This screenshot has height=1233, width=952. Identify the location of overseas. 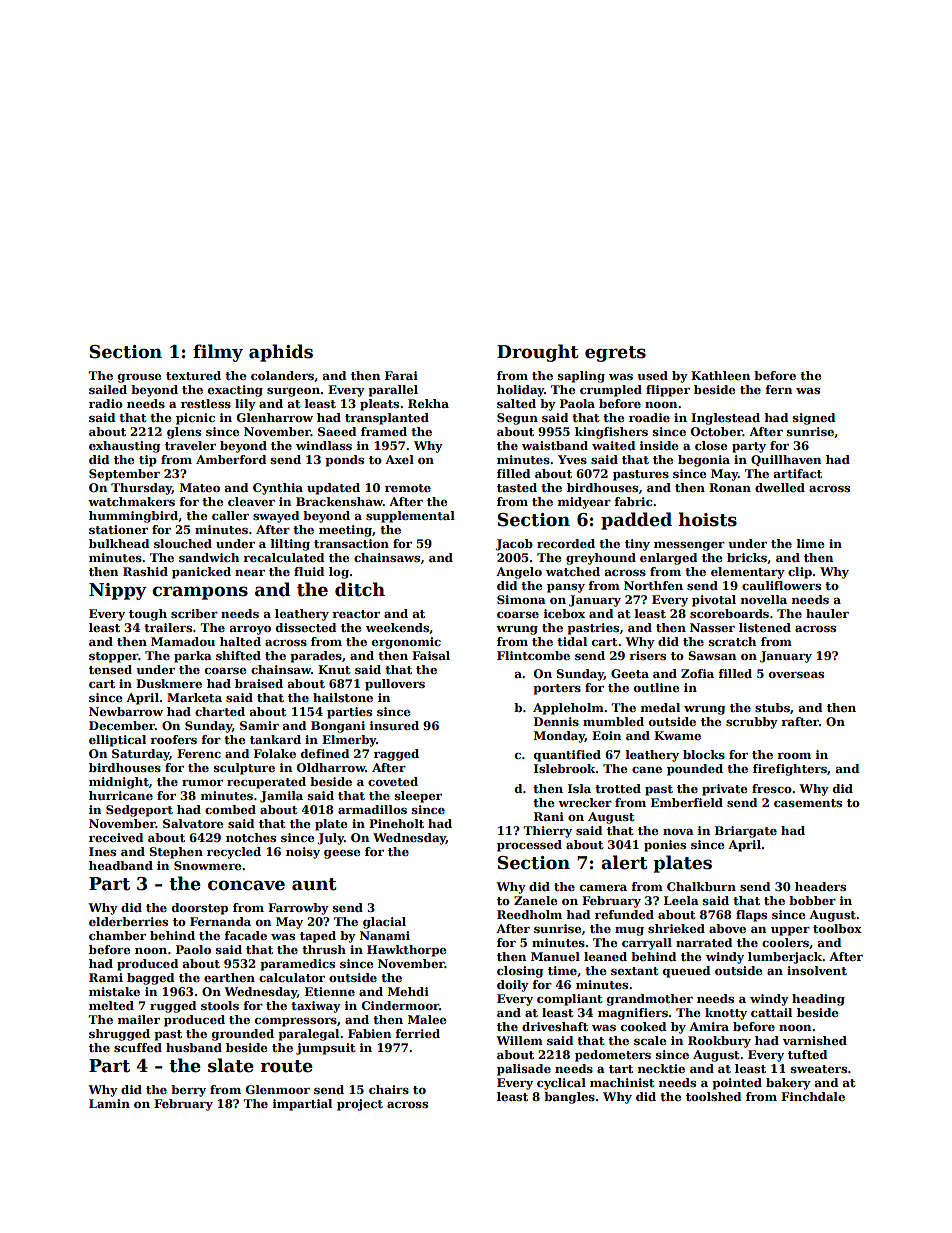
(796, 675).
